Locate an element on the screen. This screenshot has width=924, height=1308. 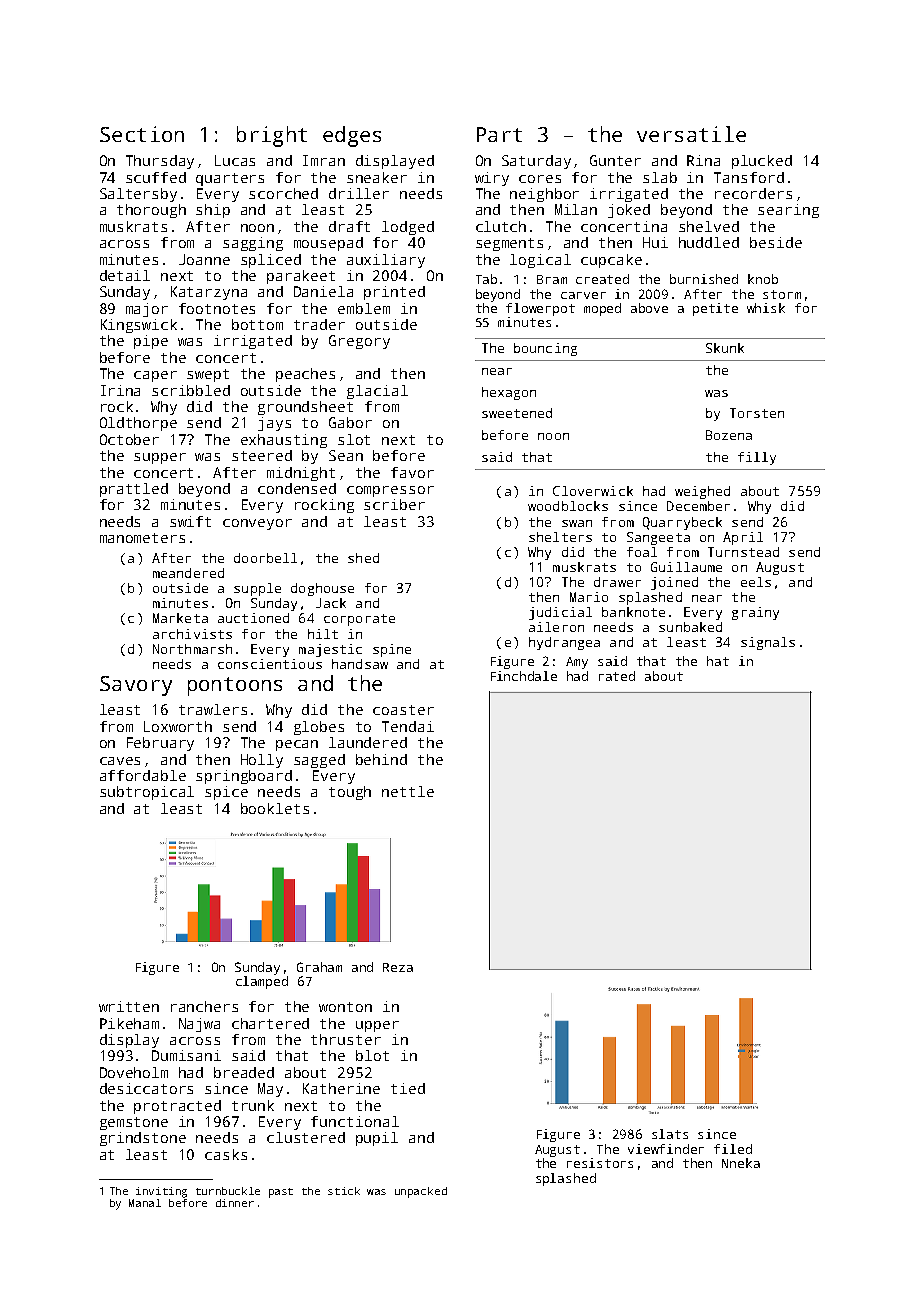
Lucas is located at coordinates (235, 160).
